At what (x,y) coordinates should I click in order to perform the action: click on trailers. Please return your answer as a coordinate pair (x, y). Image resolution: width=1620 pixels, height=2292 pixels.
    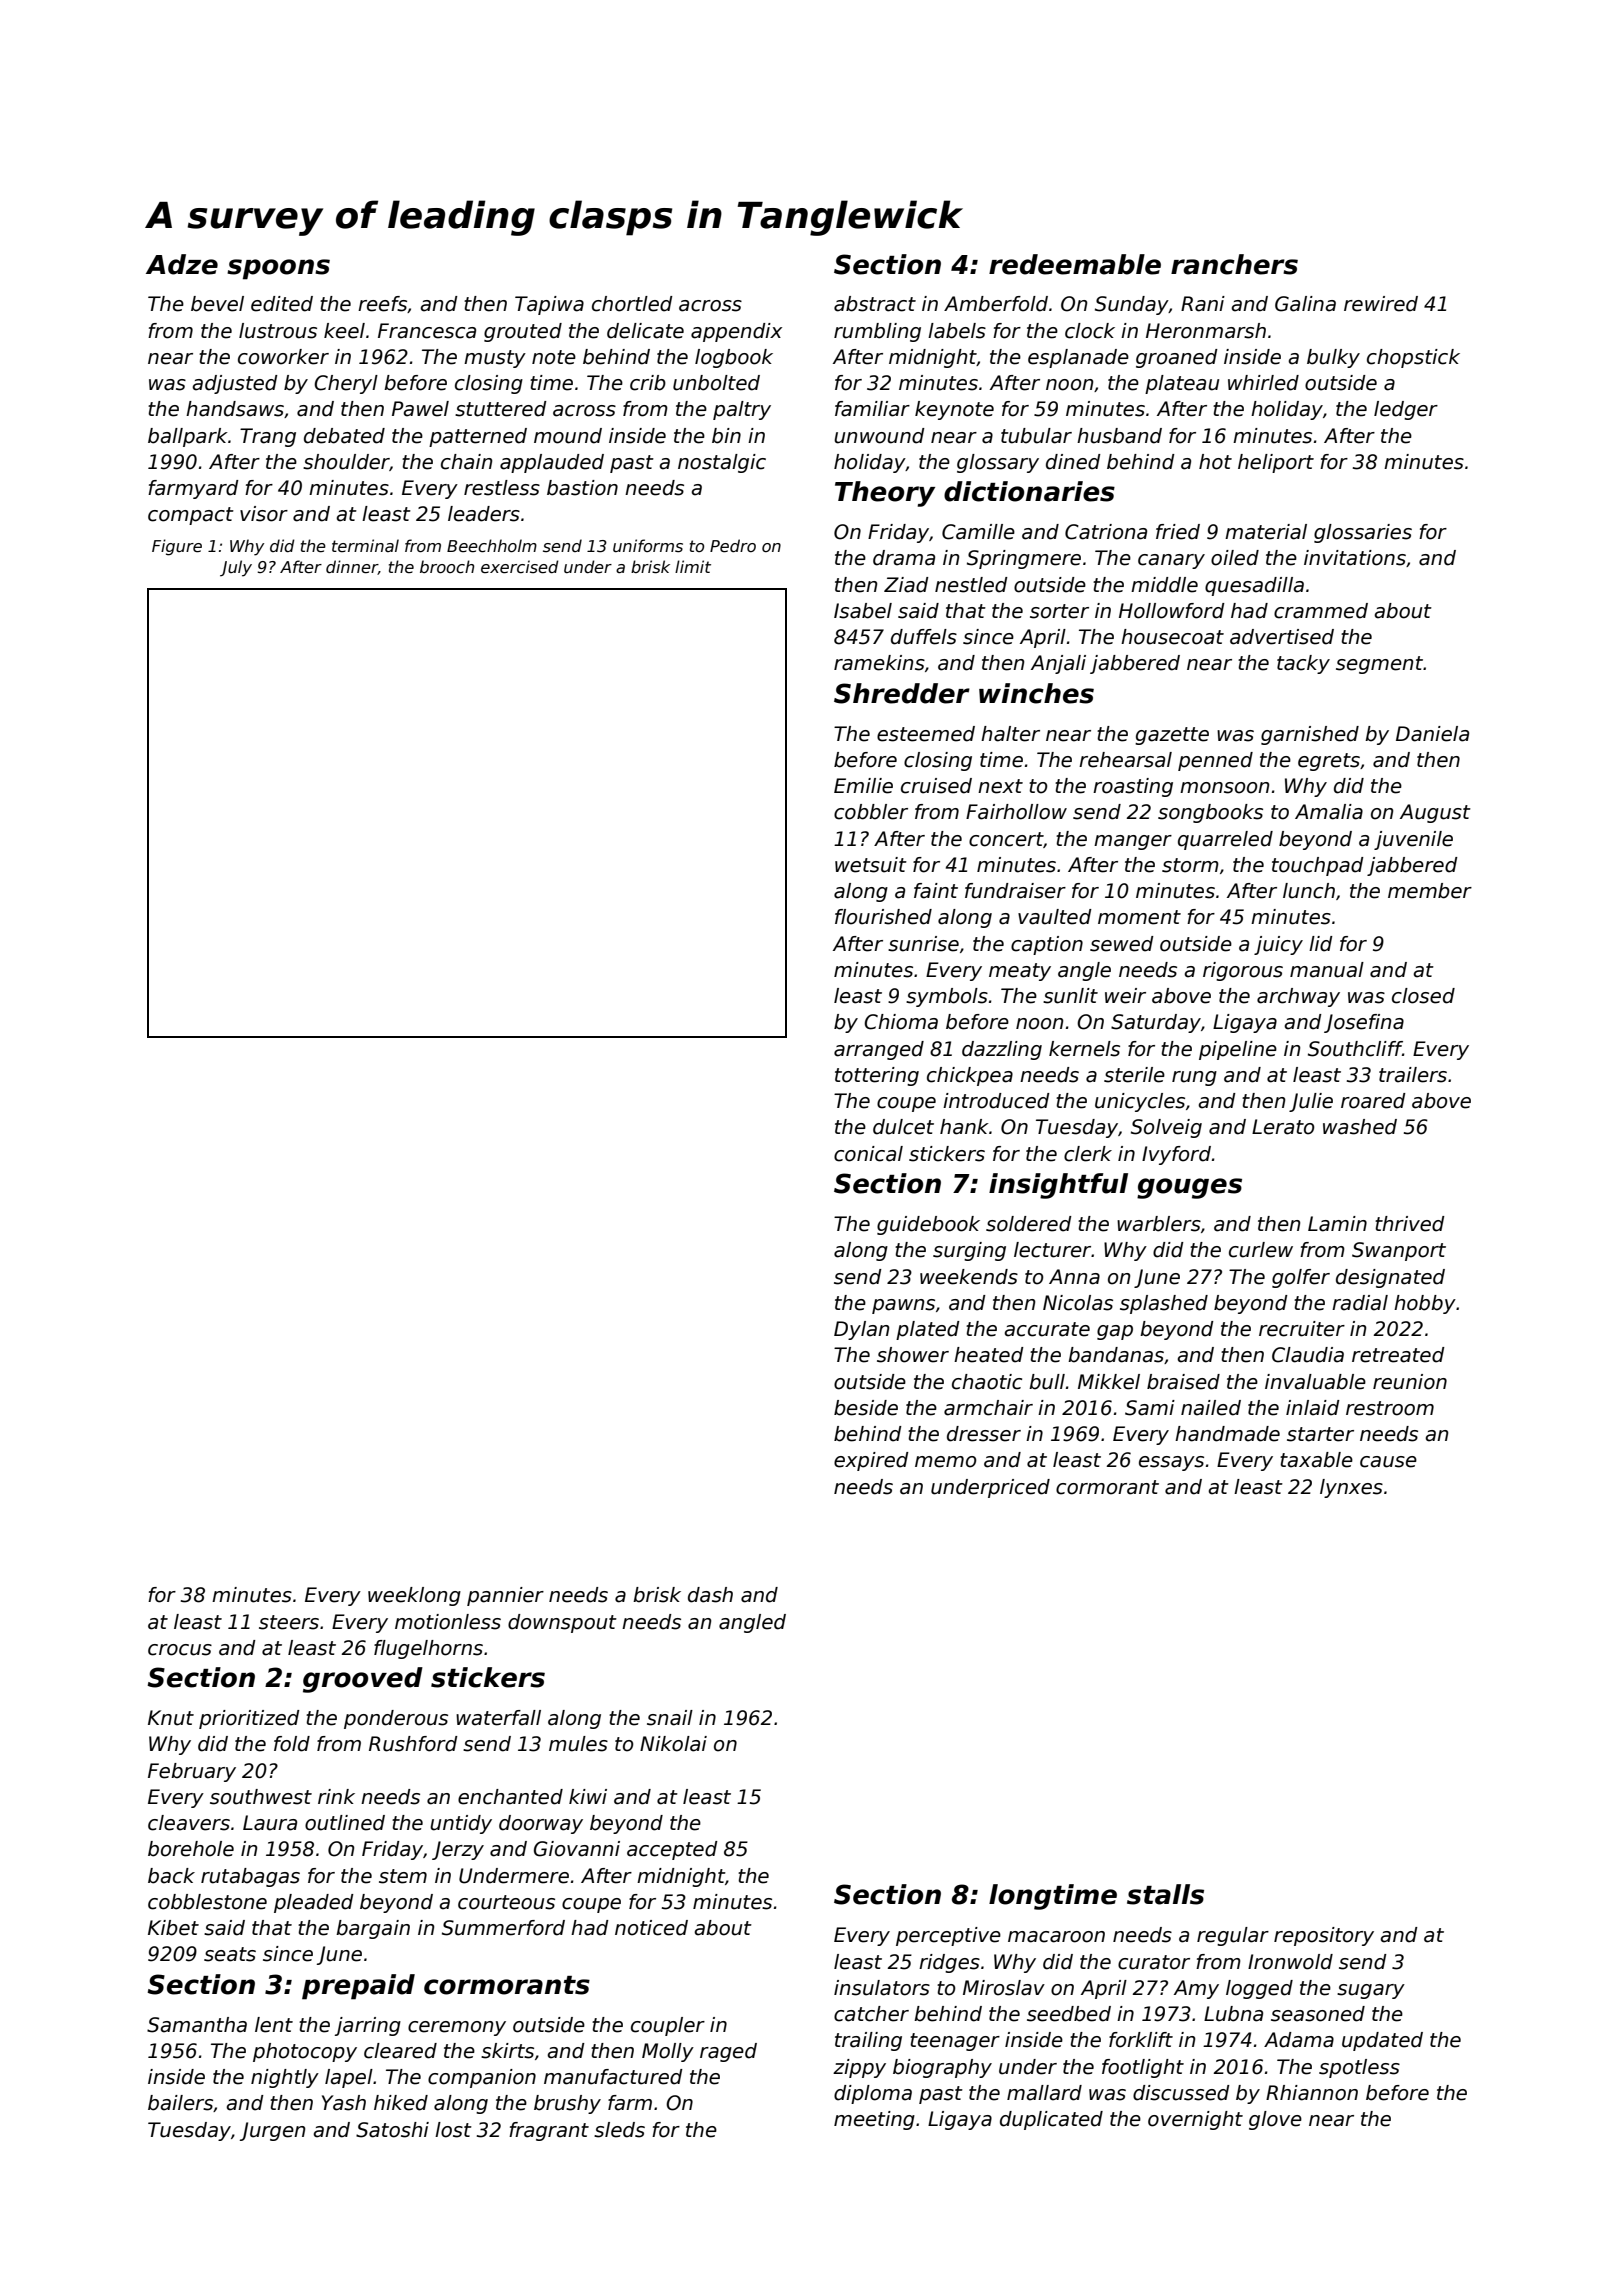
    Looking at the image, I should click on (1413, 1075).
